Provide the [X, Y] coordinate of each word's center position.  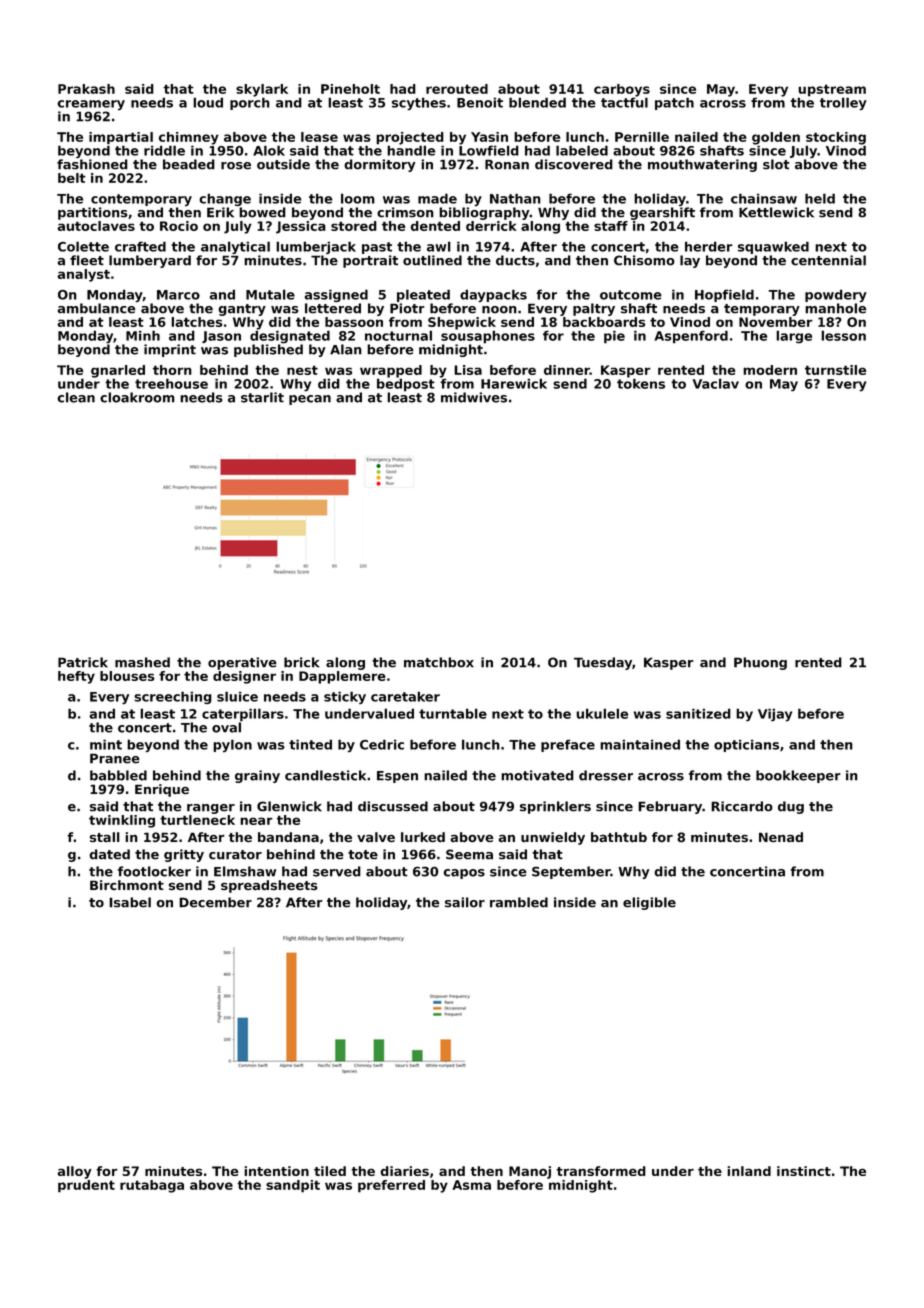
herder [709, 246]
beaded [189, 164]
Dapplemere [342, 677]
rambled [519, 902]
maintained [640, 744]
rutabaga [152, 1186]
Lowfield [489, 150]
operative [242, 663]
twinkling [122, 821]
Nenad [781, 837]
